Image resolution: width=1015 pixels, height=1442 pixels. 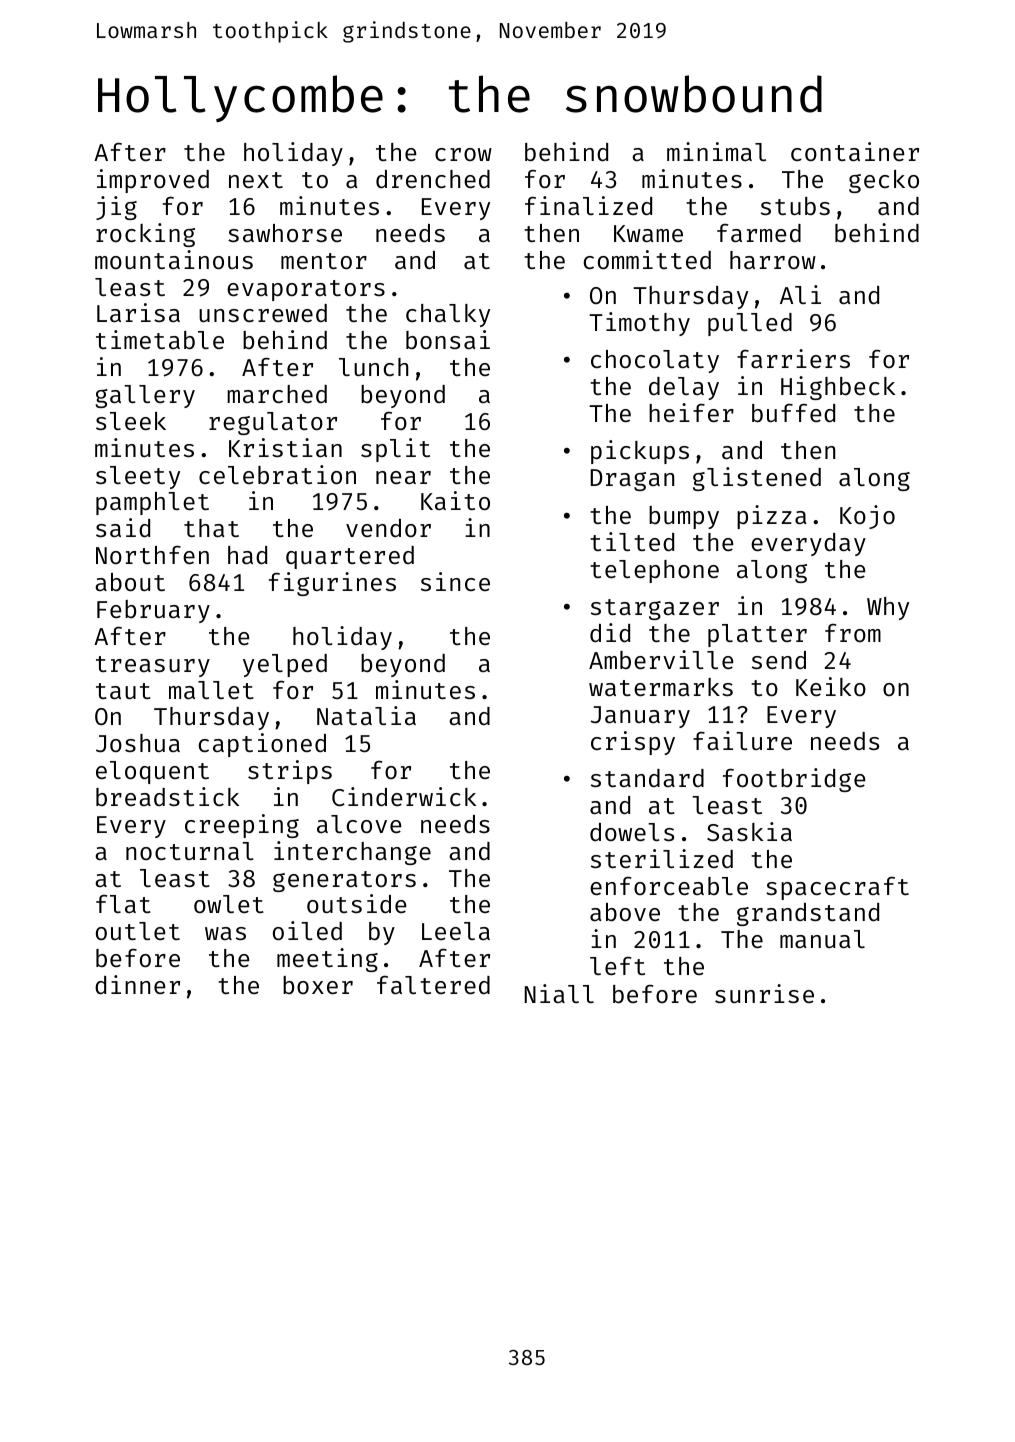 I want to click on standard, so click(x=647, y=778).
